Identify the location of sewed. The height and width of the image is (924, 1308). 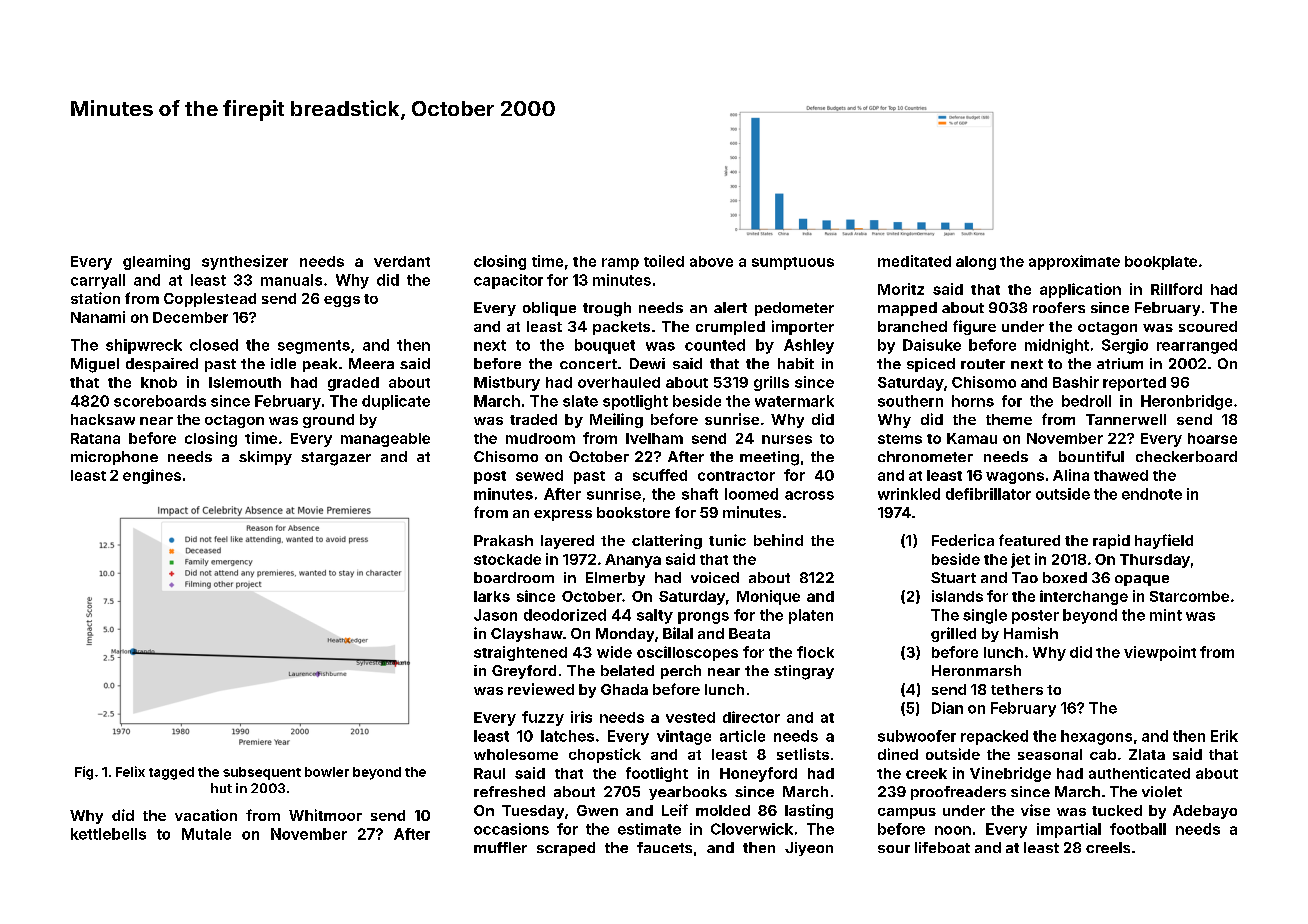
(539, 475).
